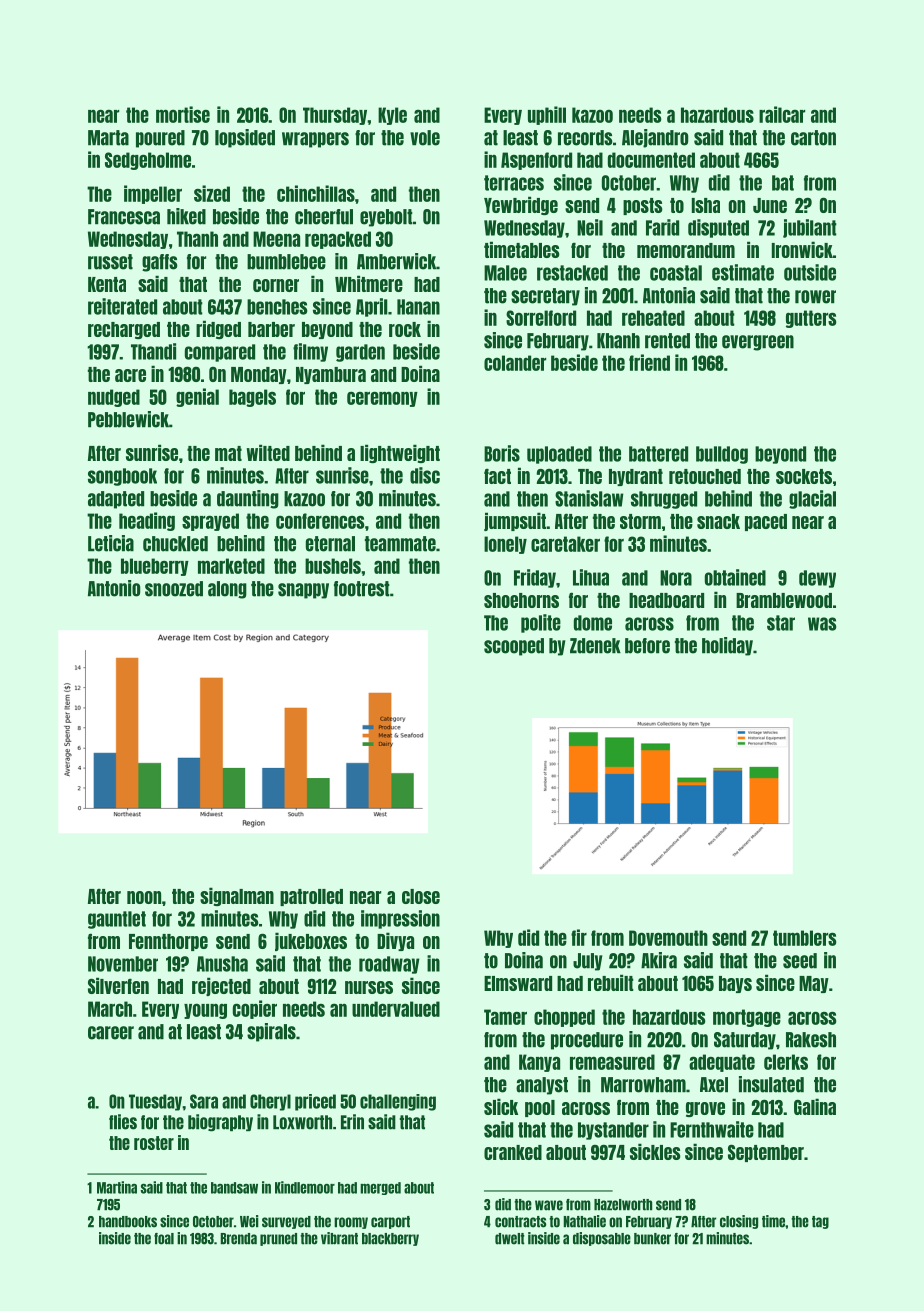 This page has width=924, height=1311. Describe the element at coordinates (320, 521) in the page. I see `conferences` at that location.
